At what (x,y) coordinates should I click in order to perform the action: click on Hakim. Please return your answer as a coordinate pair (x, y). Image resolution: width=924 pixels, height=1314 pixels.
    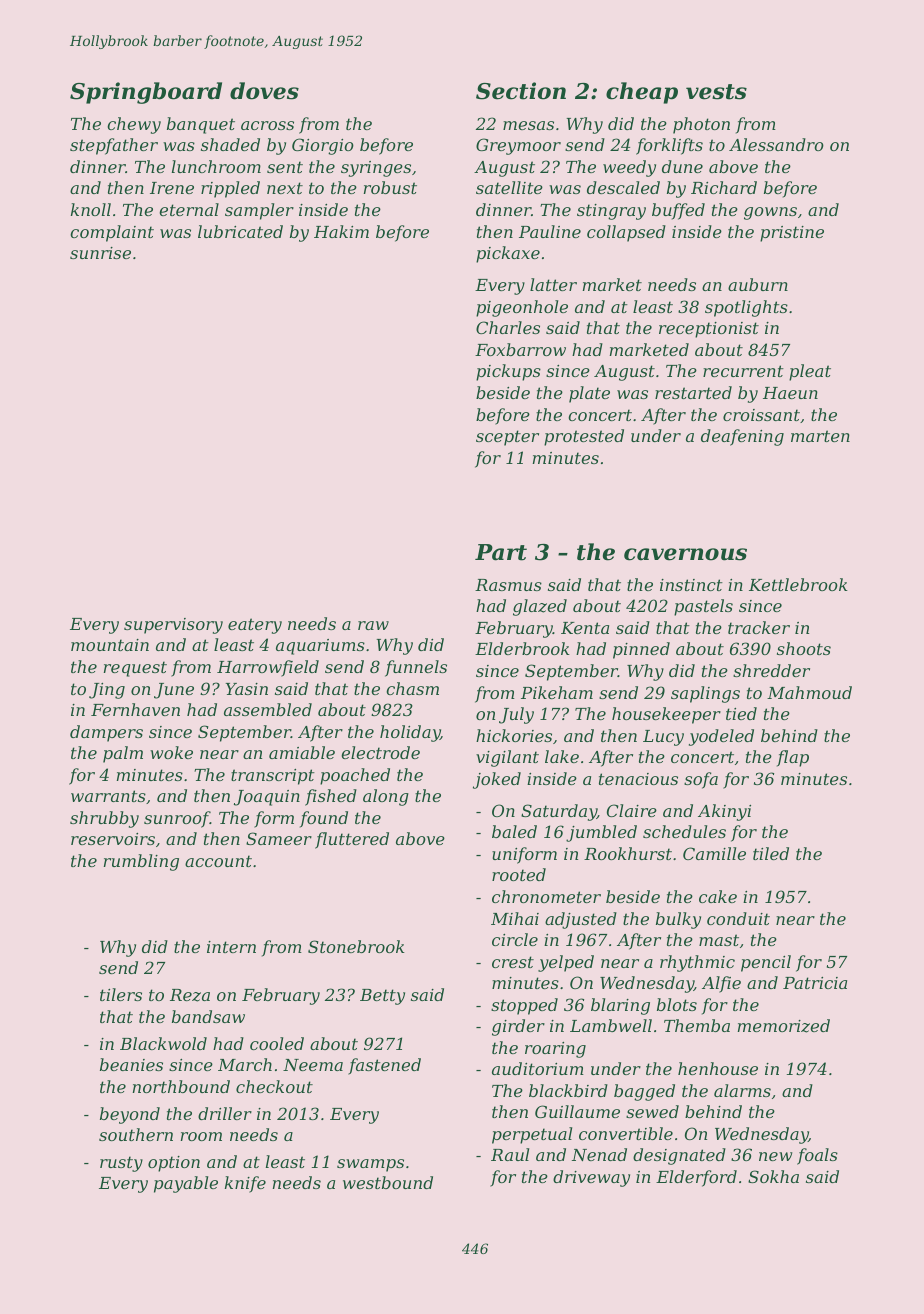
    Looking at the image, I should click on (341, 231).
